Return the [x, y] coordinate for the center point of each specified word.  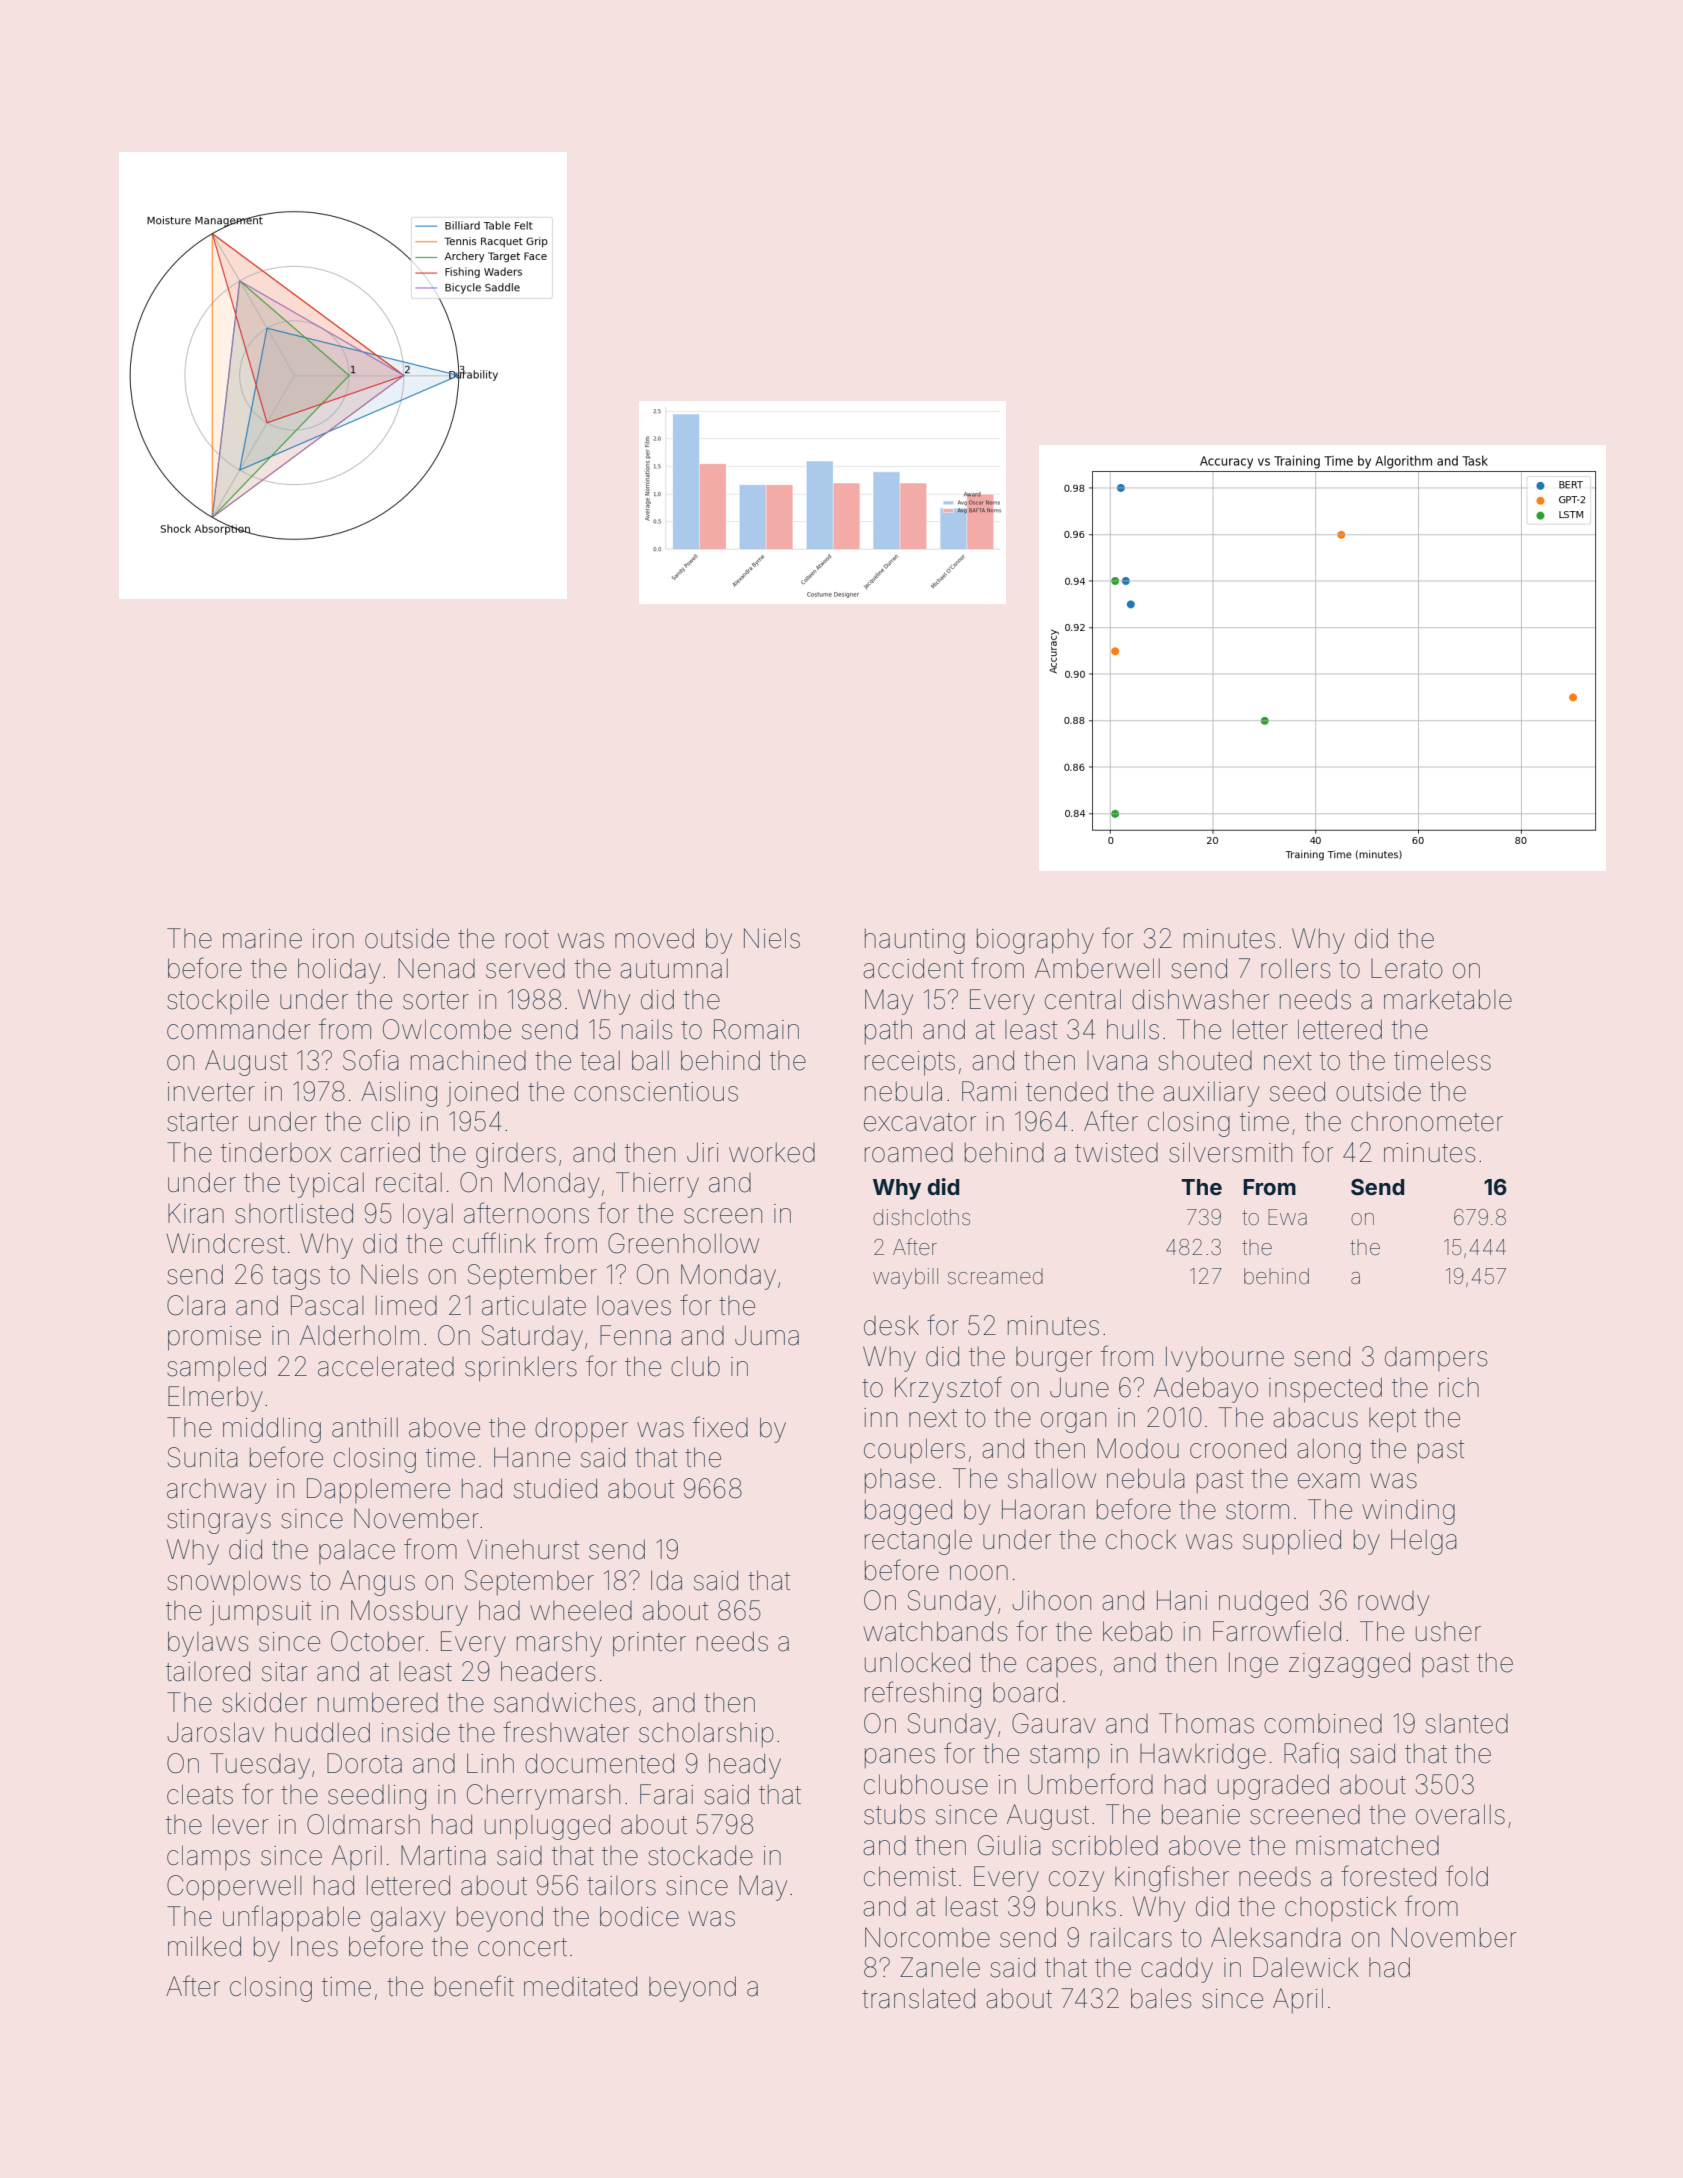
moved [654, 938]
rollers [1295, 968]
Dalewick [1305, 1967]
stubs [894, 1814]
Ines [314, 1946]
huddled [322, 1732]
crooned [1238, 1448]
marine [262, 939]
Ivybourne [1225, 1359]
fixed [720, 1427]
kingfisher [1172, 1878]
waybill [905, 1278]
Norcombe [927, 1937]
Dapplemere [378, 1490]
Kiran [196, 1213]
